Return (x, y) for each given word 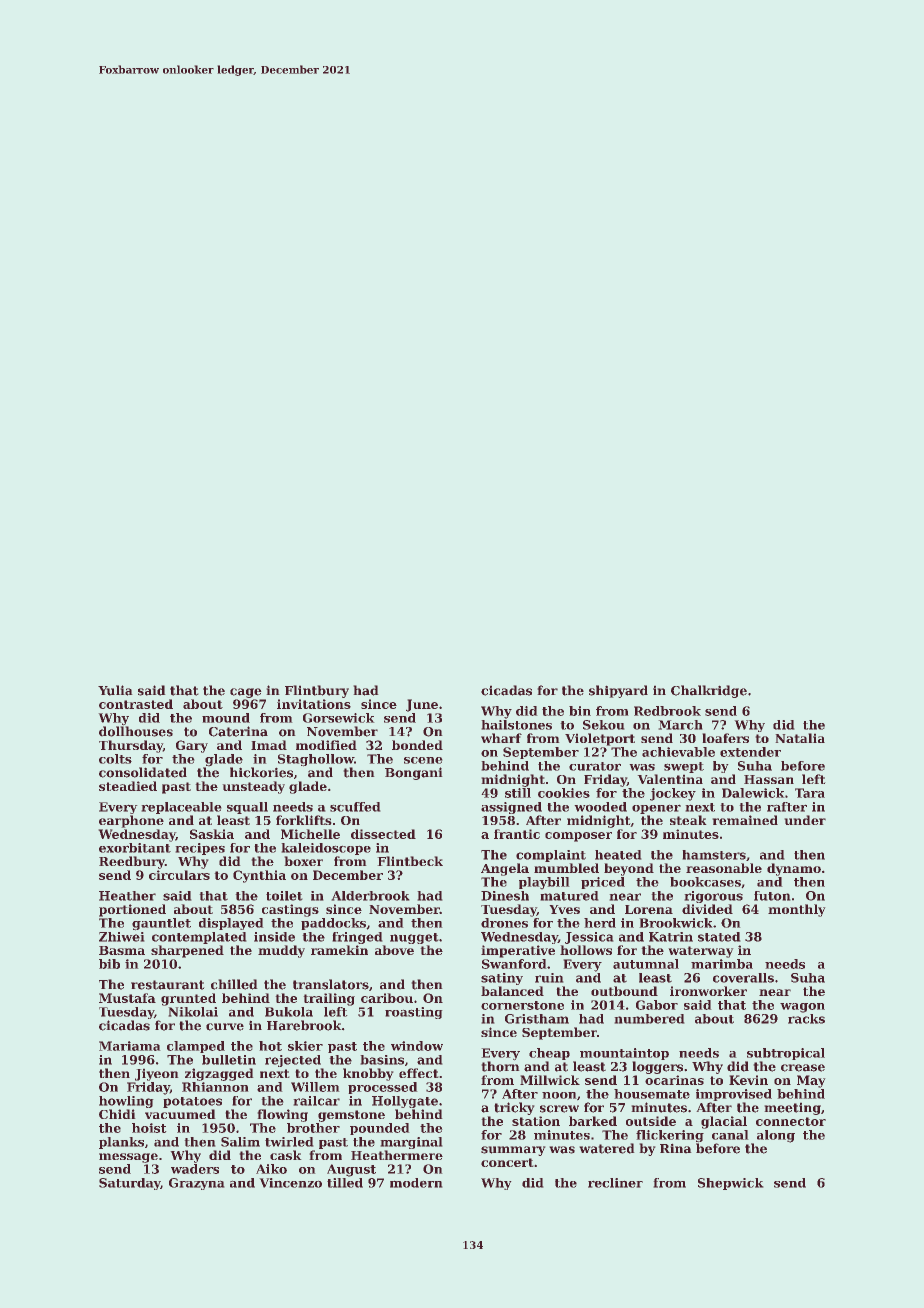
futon (772, 896)
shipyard (618, 691)
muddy (281, 951)
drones (504, 923)
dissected (383, 834)
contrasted (136, 704)
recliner (615, 1183)
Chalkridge (709, 691)
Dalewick (753, 793)
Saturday (129, 1184)
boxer (304, 861)
